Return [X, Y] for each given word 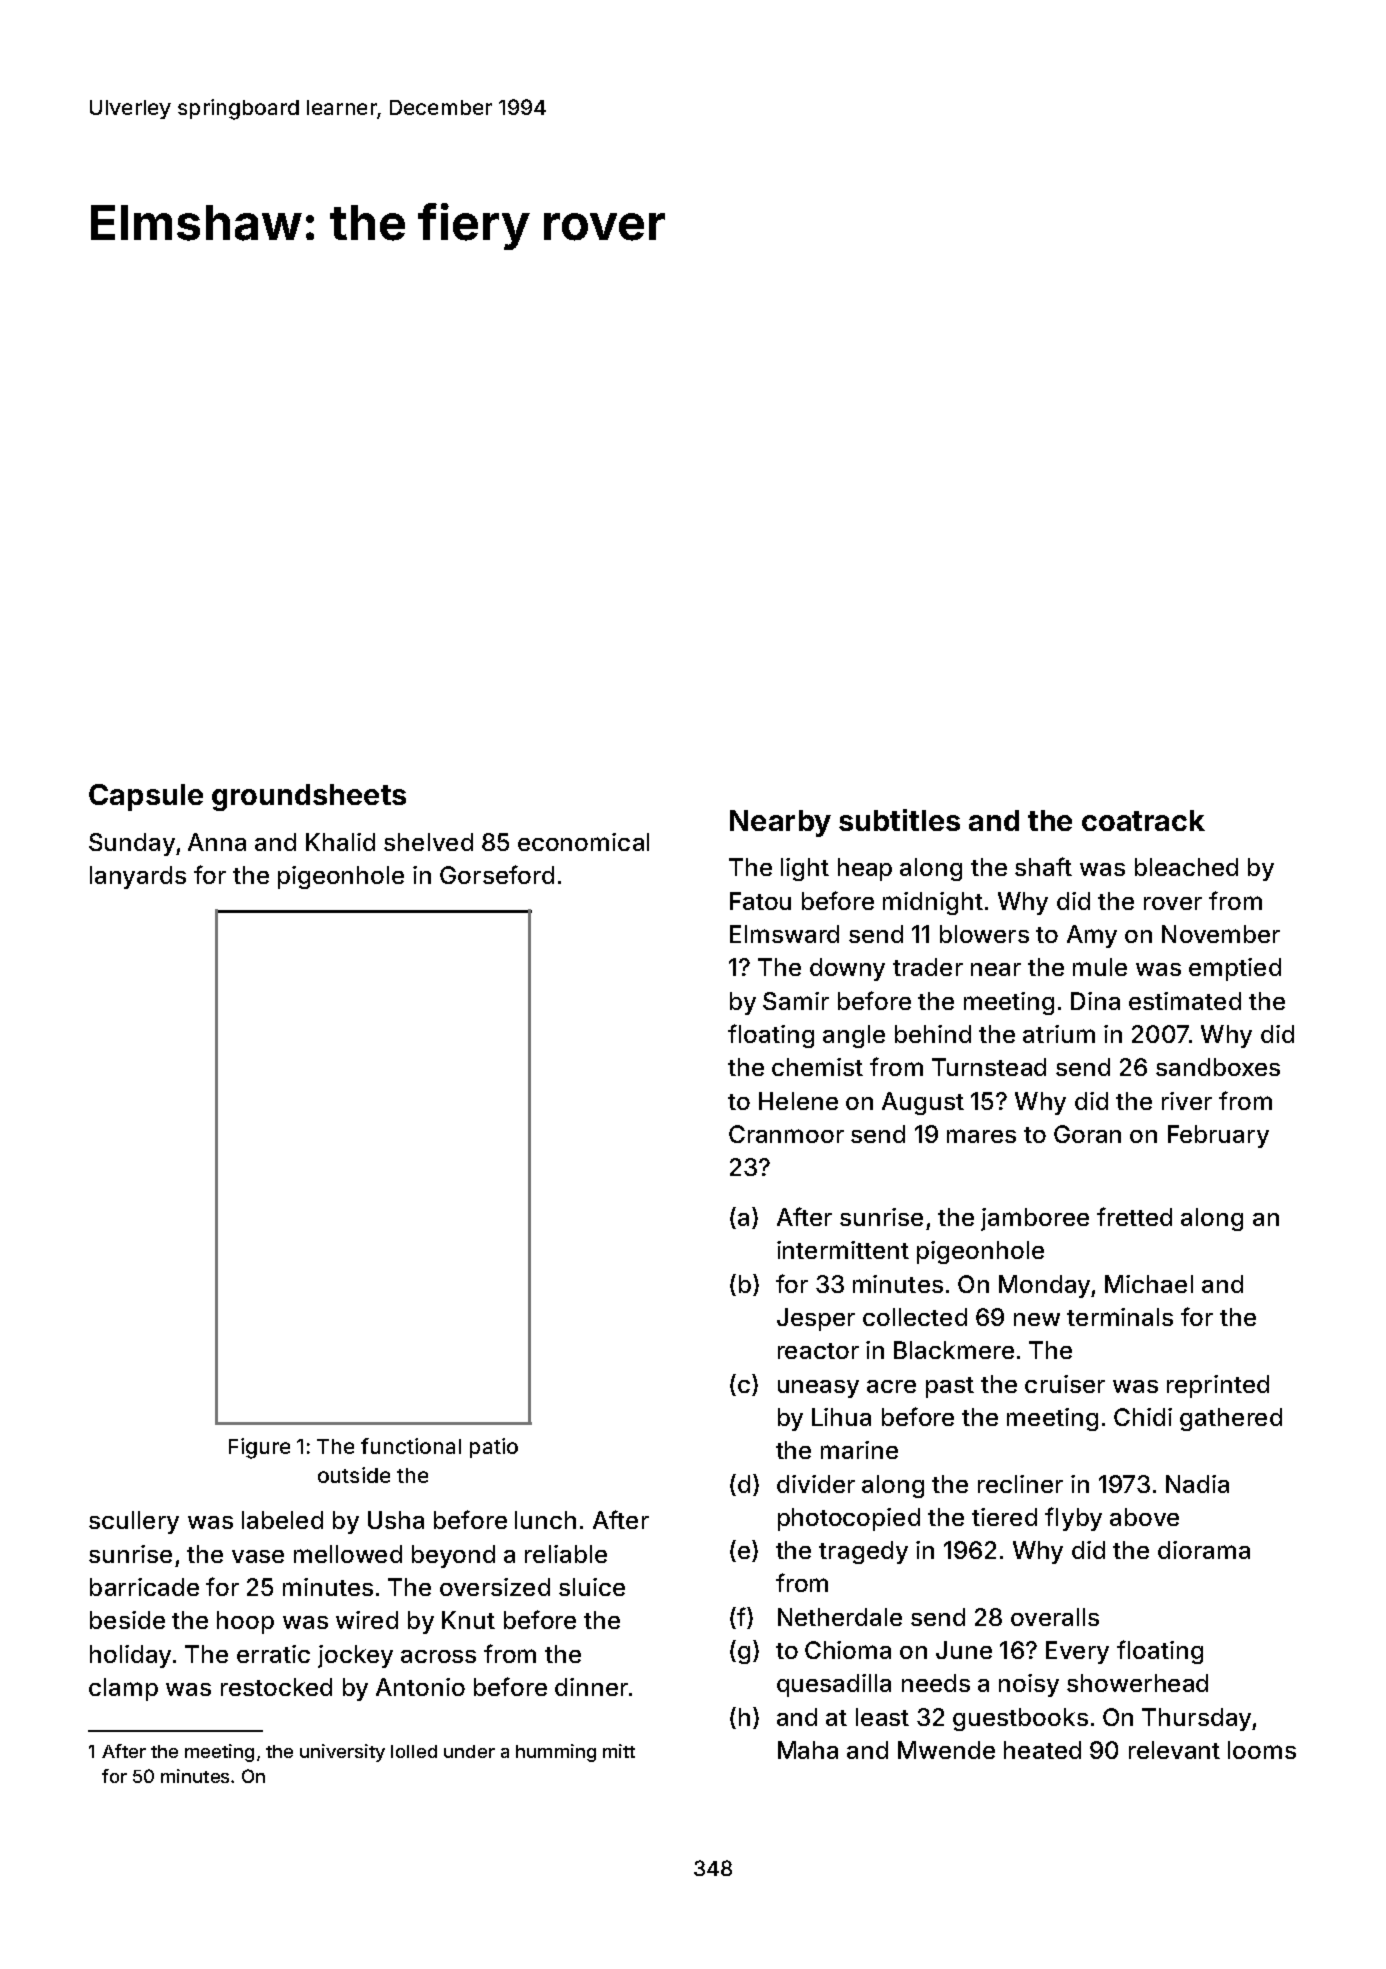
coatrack [1143, 820]
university [342, 1753]
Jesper [816, 1319]
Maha [808, 1750]
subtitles [899, 820]
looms [1262, 1750]
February [1218, 1136]
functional [411, 1446]
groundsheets [309, 797]
